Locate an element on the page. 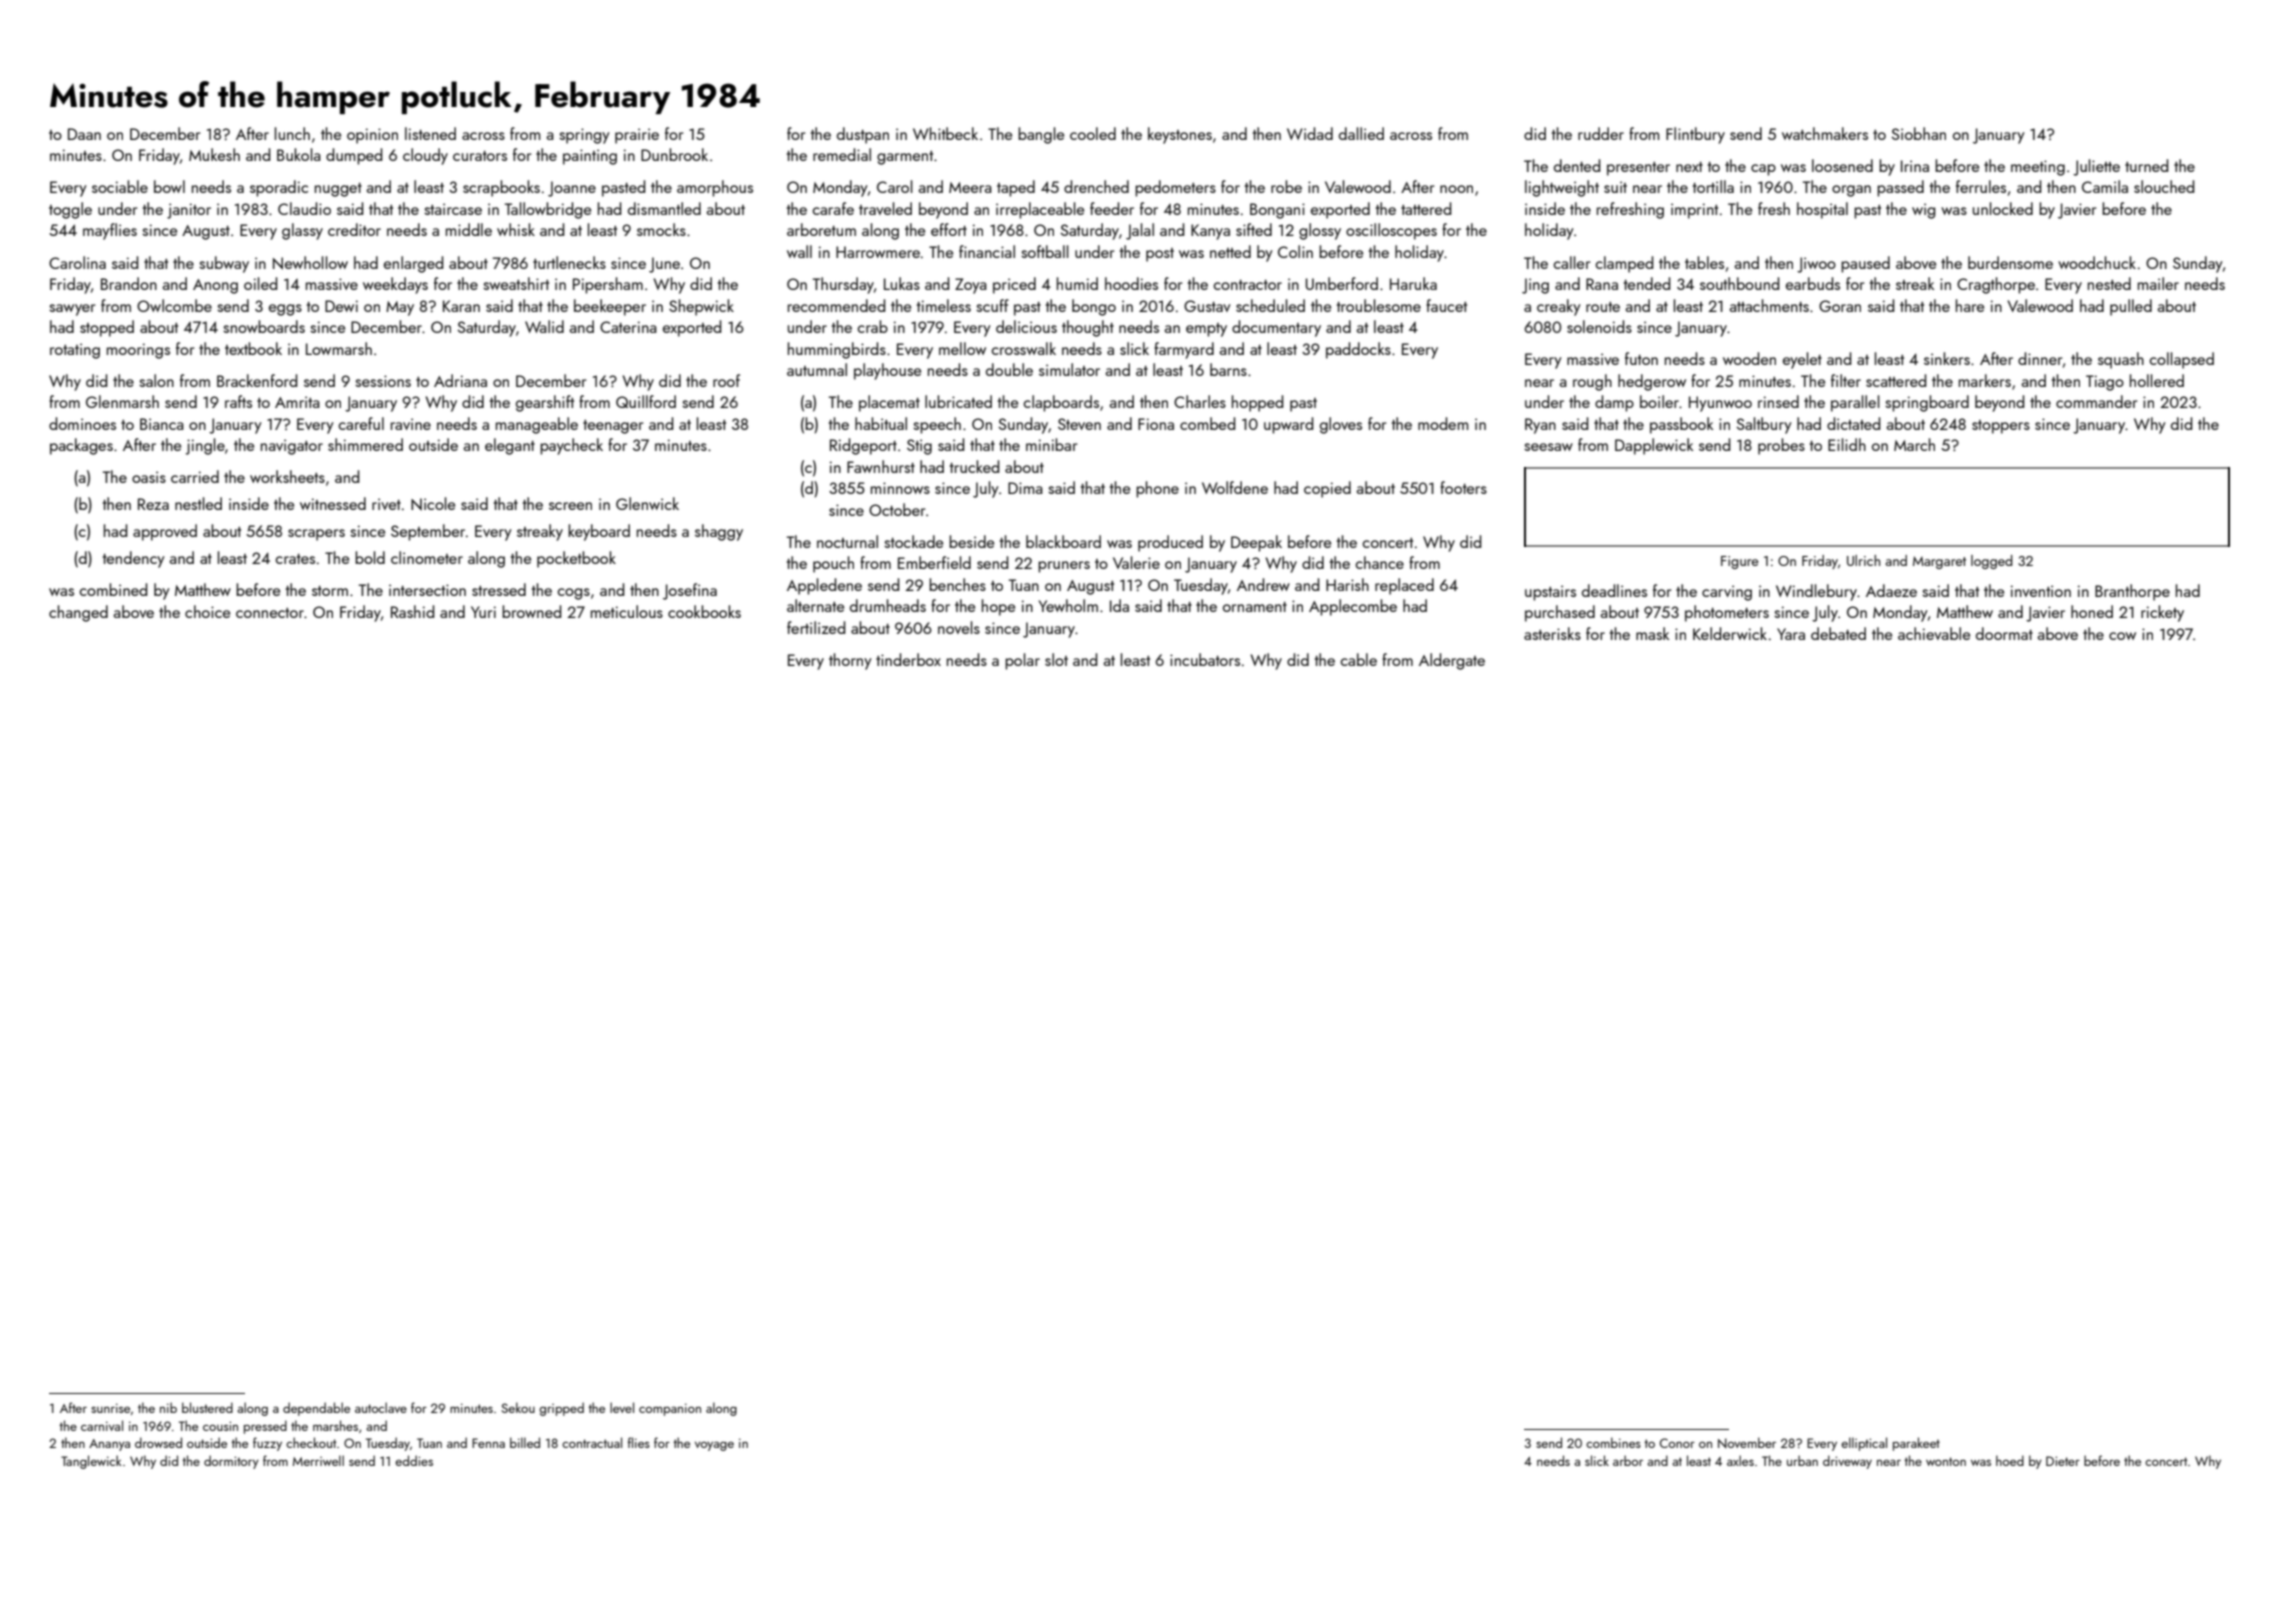  incubators is located at coordinates (1205, 659).
